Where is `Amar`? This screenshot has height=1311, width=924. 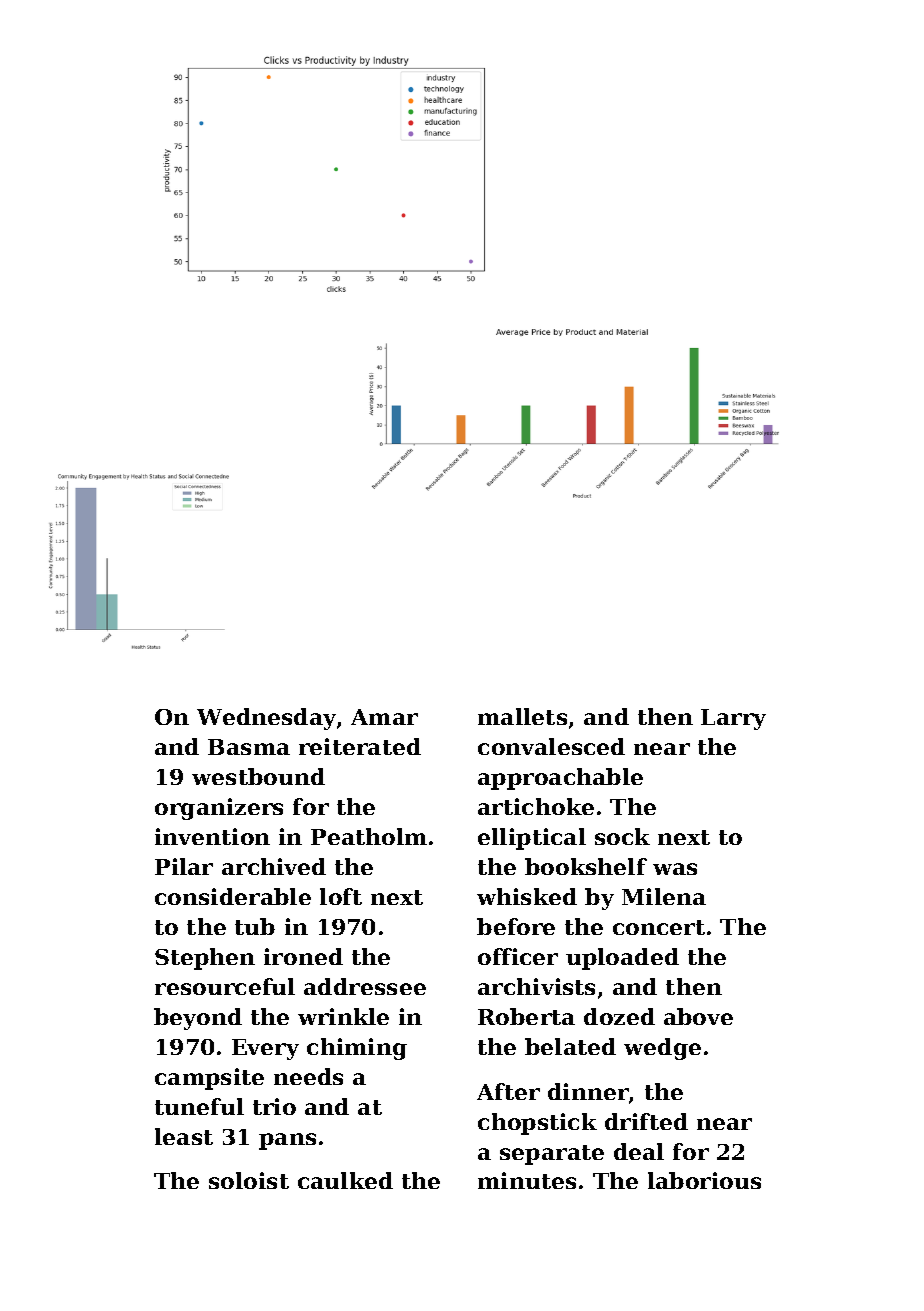
Amar is located at coordinates (384, 717).
